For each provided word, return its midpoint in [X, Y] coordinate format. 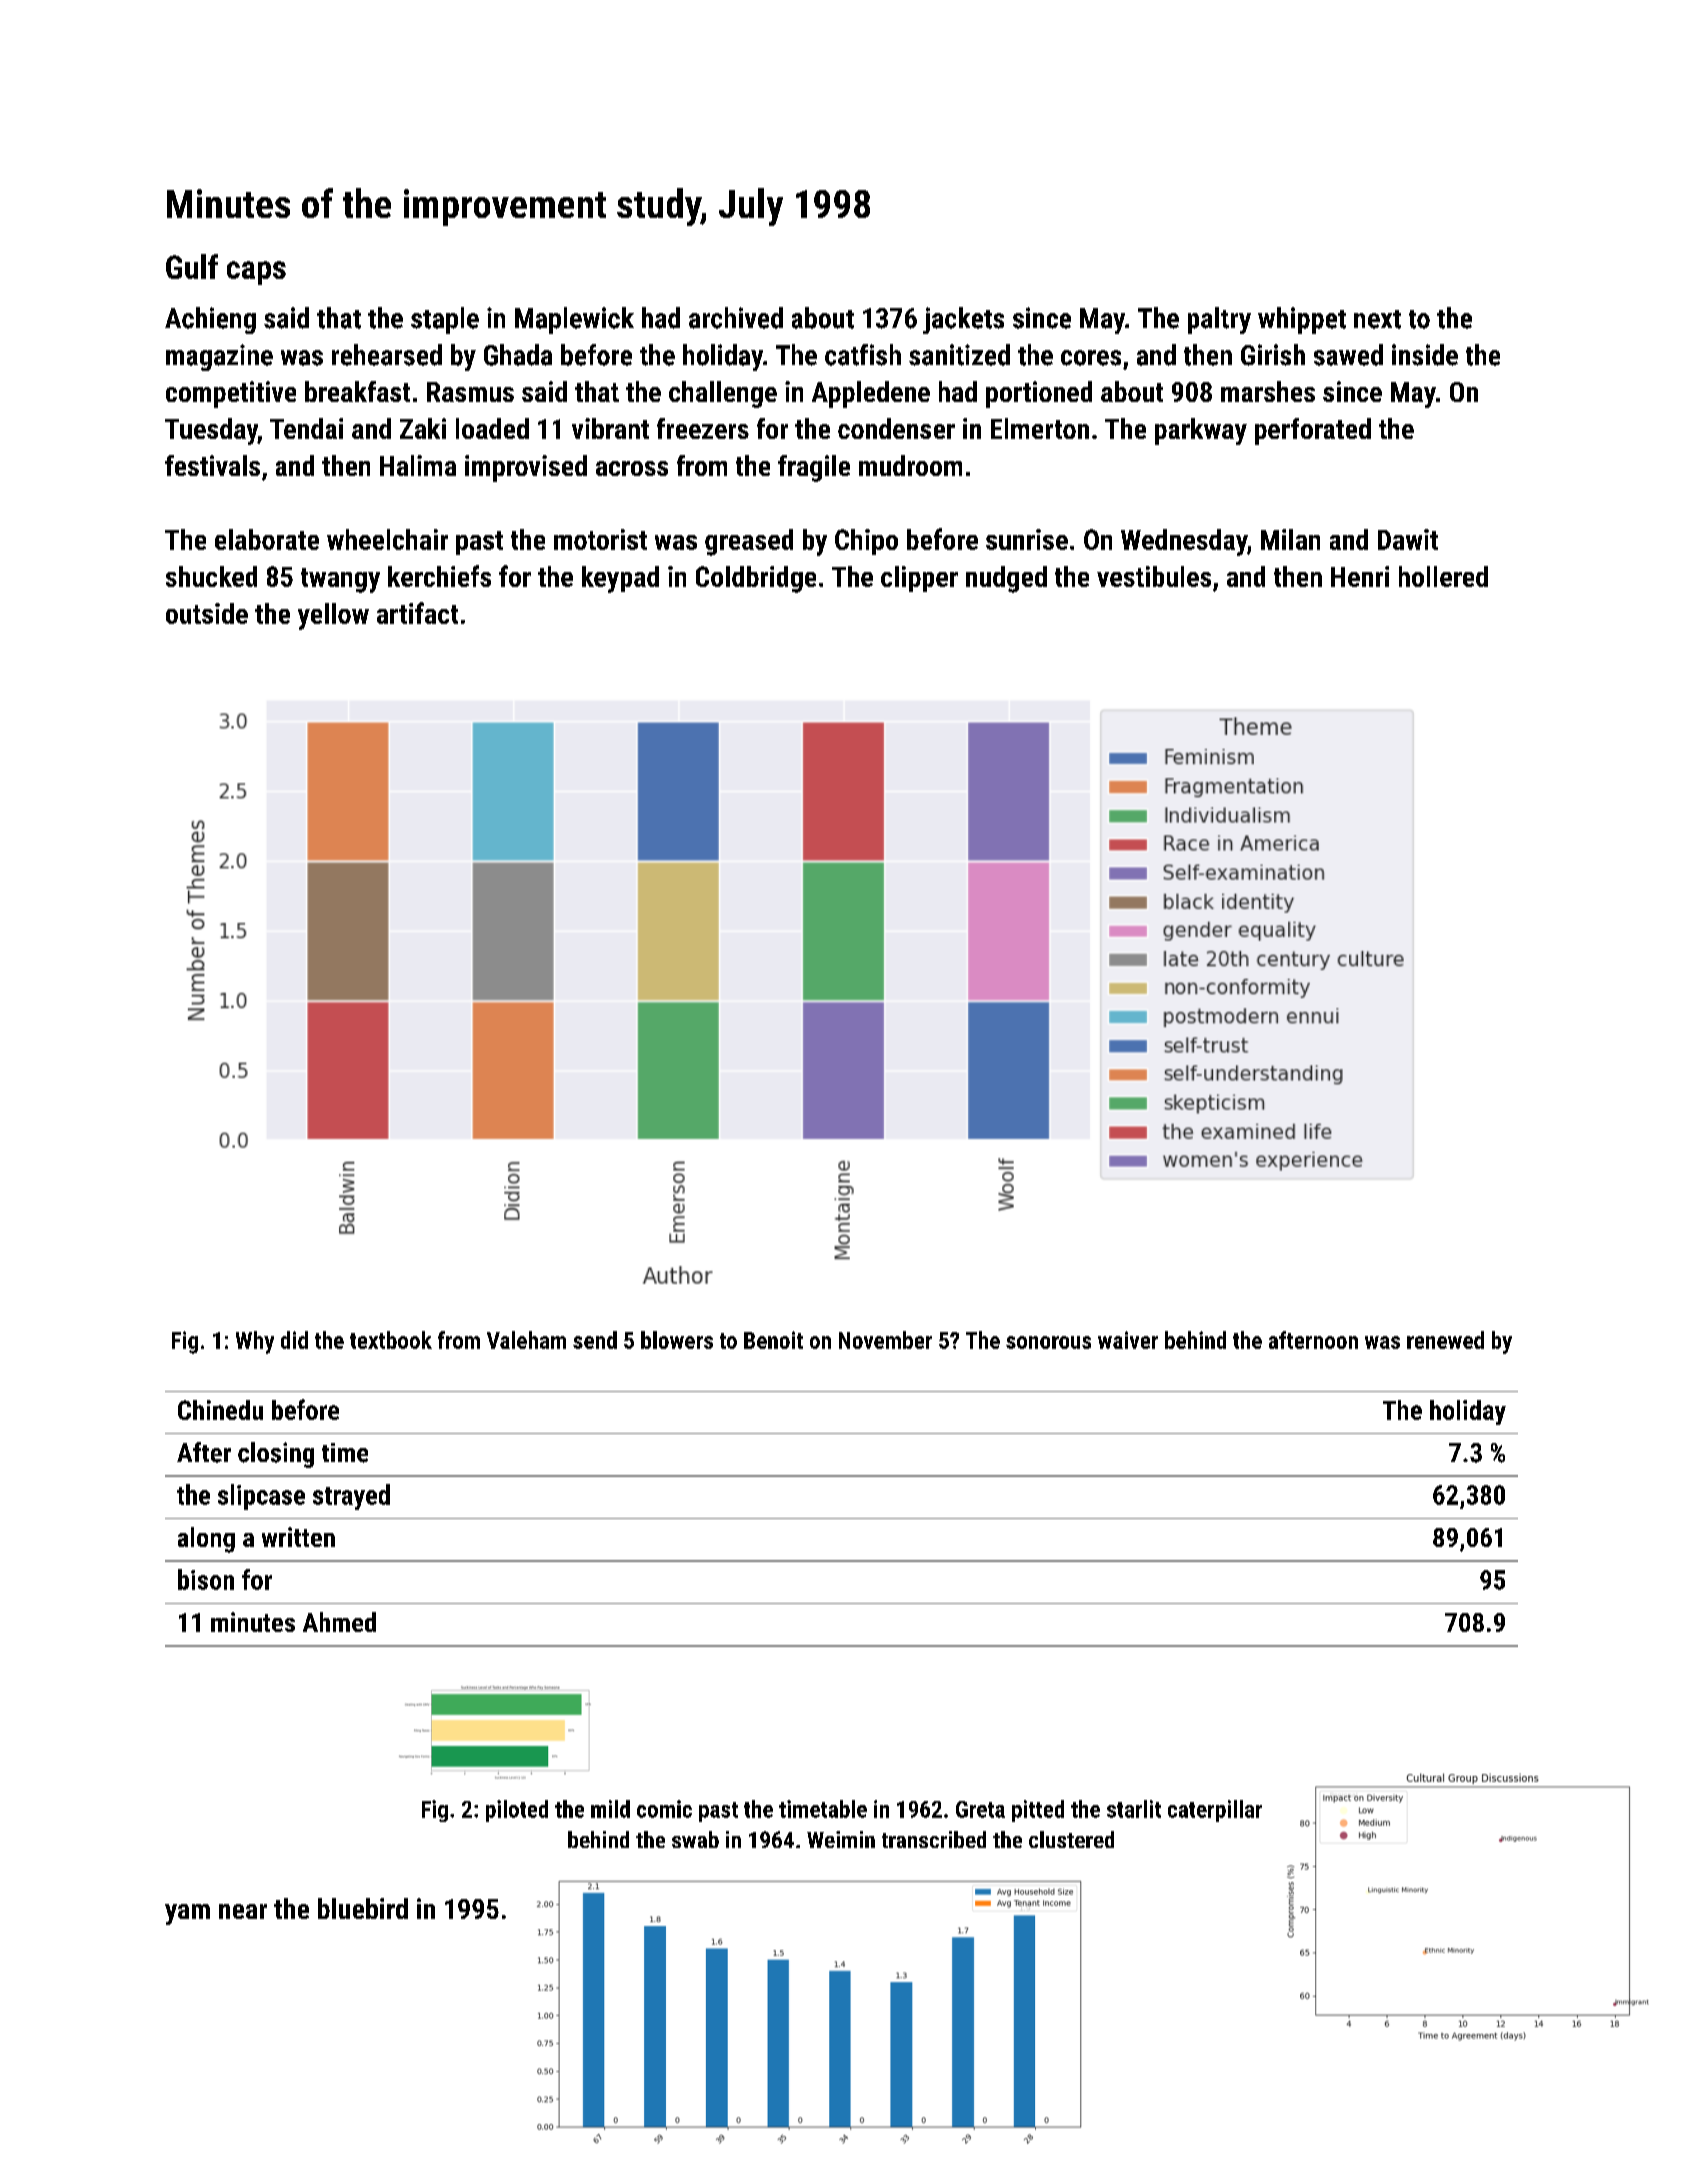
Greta [980, 1809]
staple [445, 320]
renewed [1445, 1340]
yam [187, 1914]
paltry [1219, 320]
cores [1091, 358]
